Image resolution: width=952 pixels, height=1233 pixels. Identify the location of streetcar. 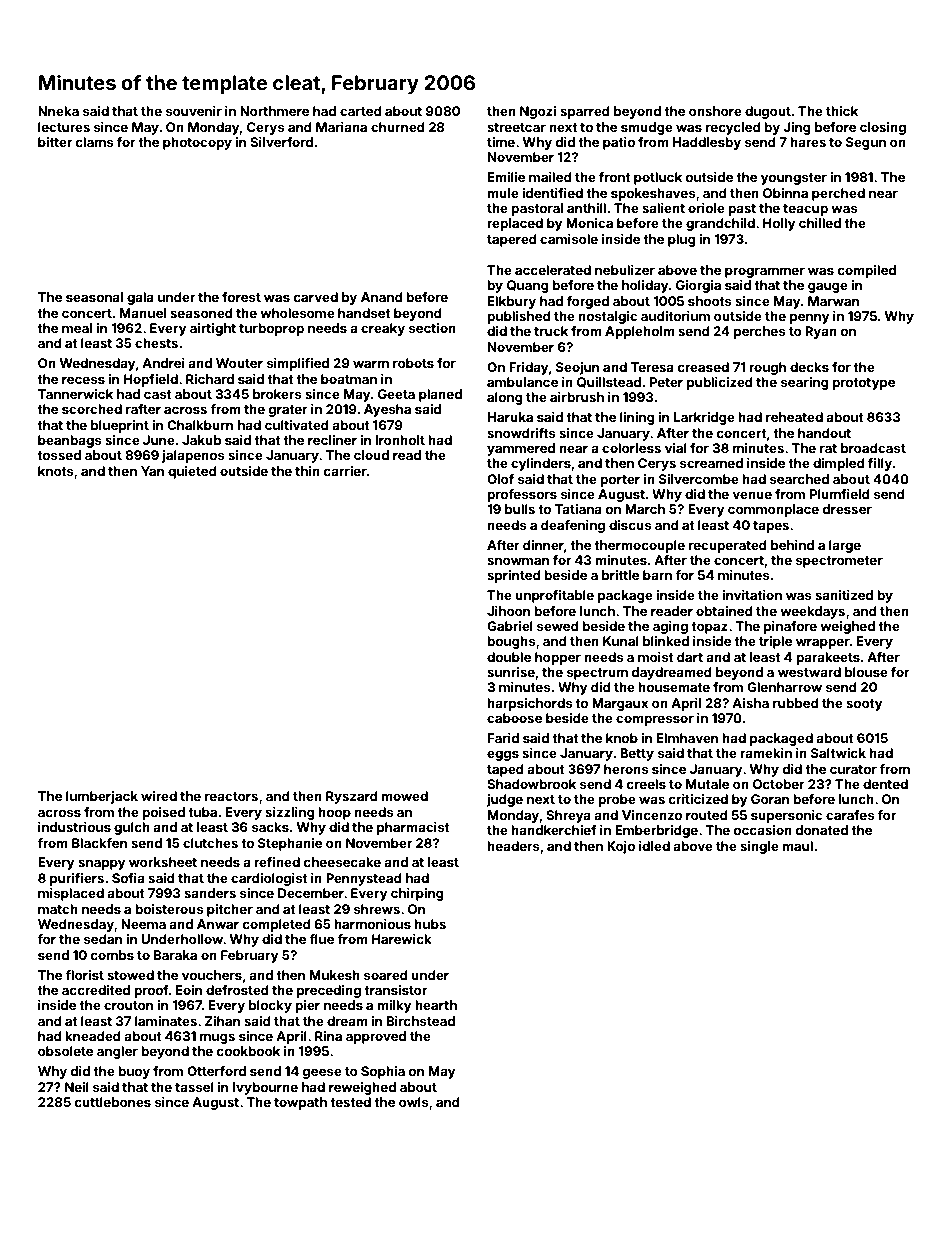
(516, 127).
